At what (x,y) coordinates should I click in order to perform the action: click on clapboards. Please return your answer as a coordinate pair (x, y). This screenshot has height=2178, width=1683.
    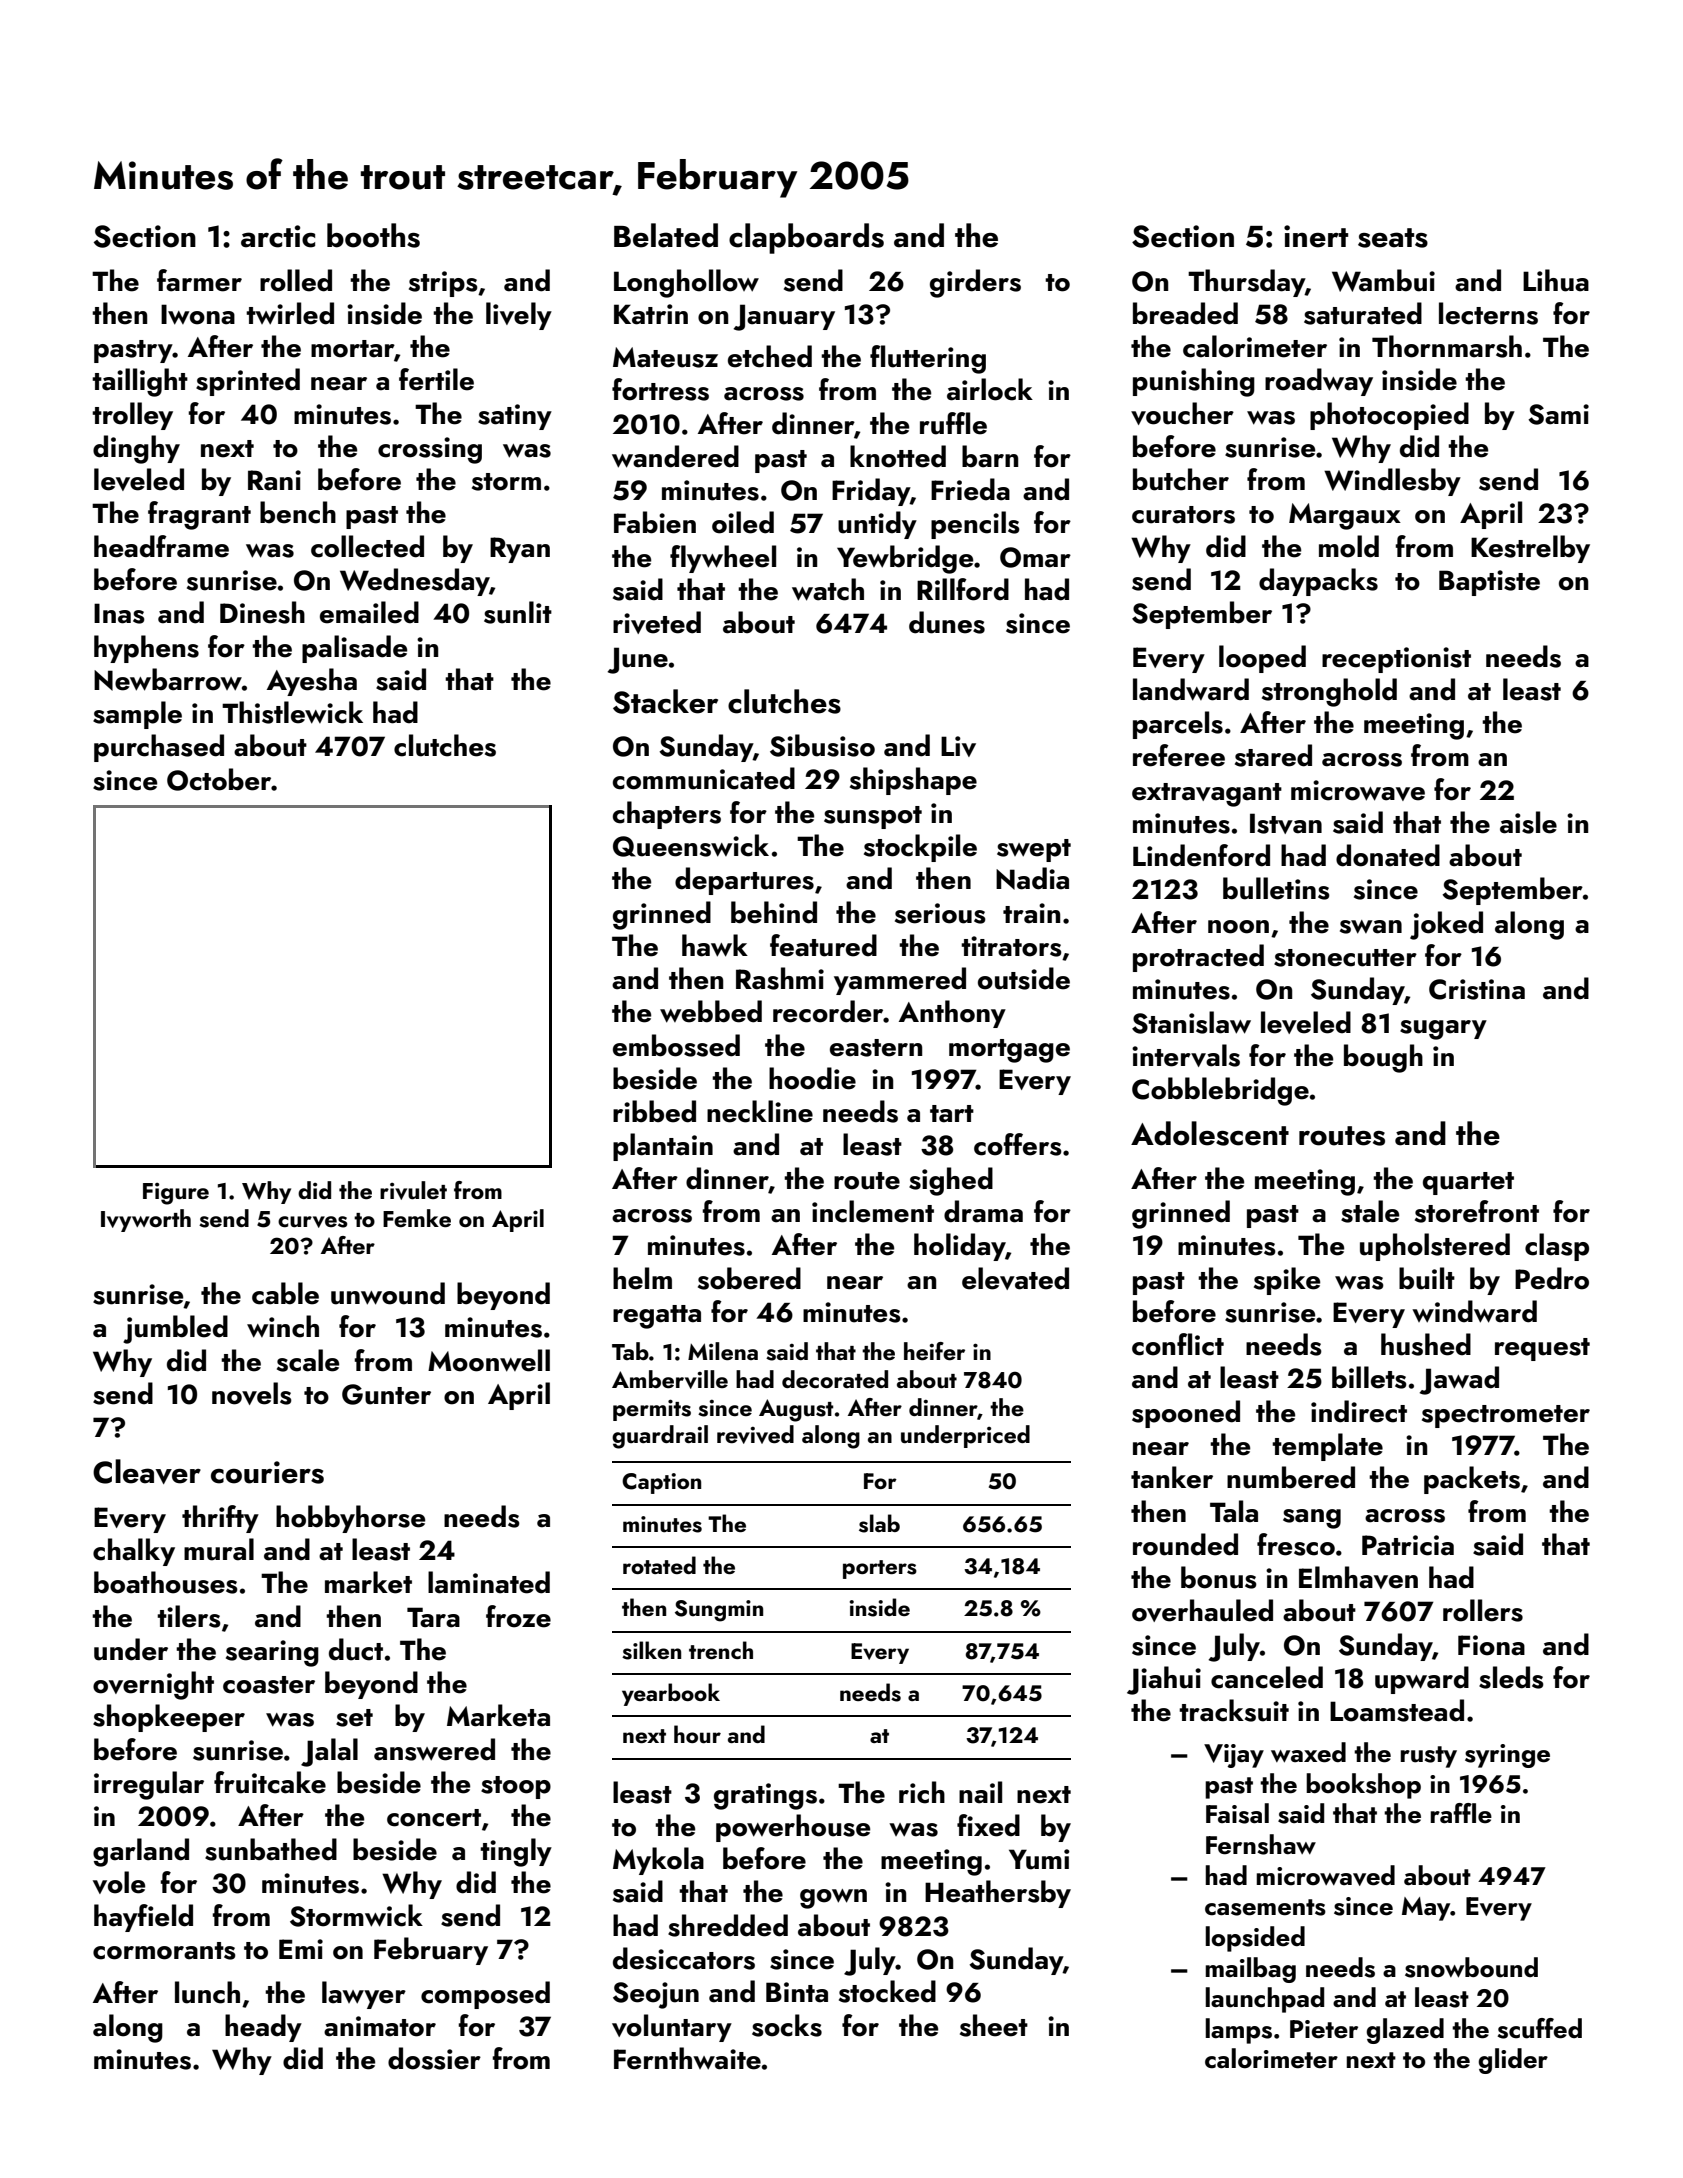
    Looking at the image, I should click on (806, 238).
